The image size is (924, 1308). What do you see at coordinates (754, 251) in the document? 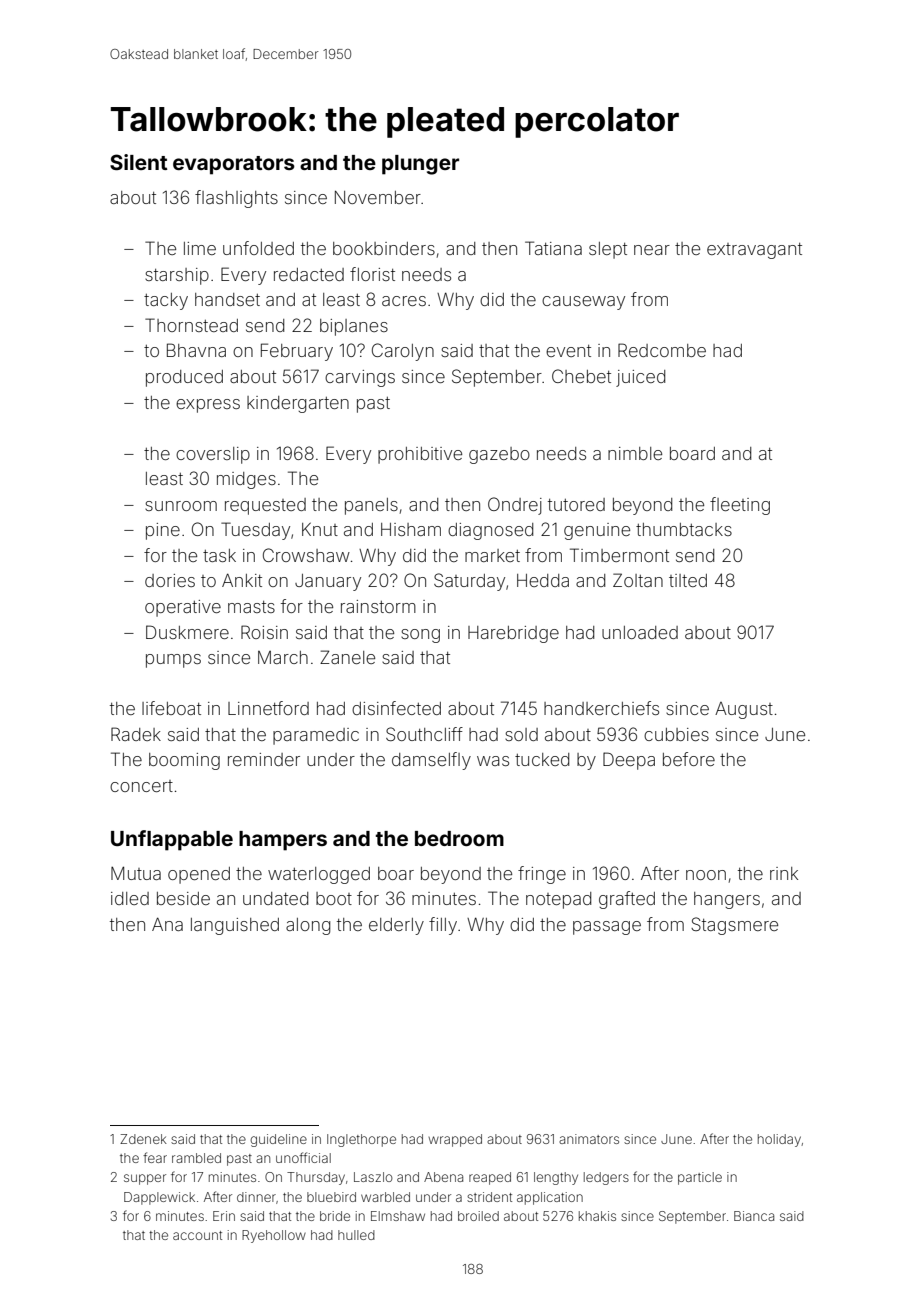
I see `extravagant` at bounding box center [754, 251].
